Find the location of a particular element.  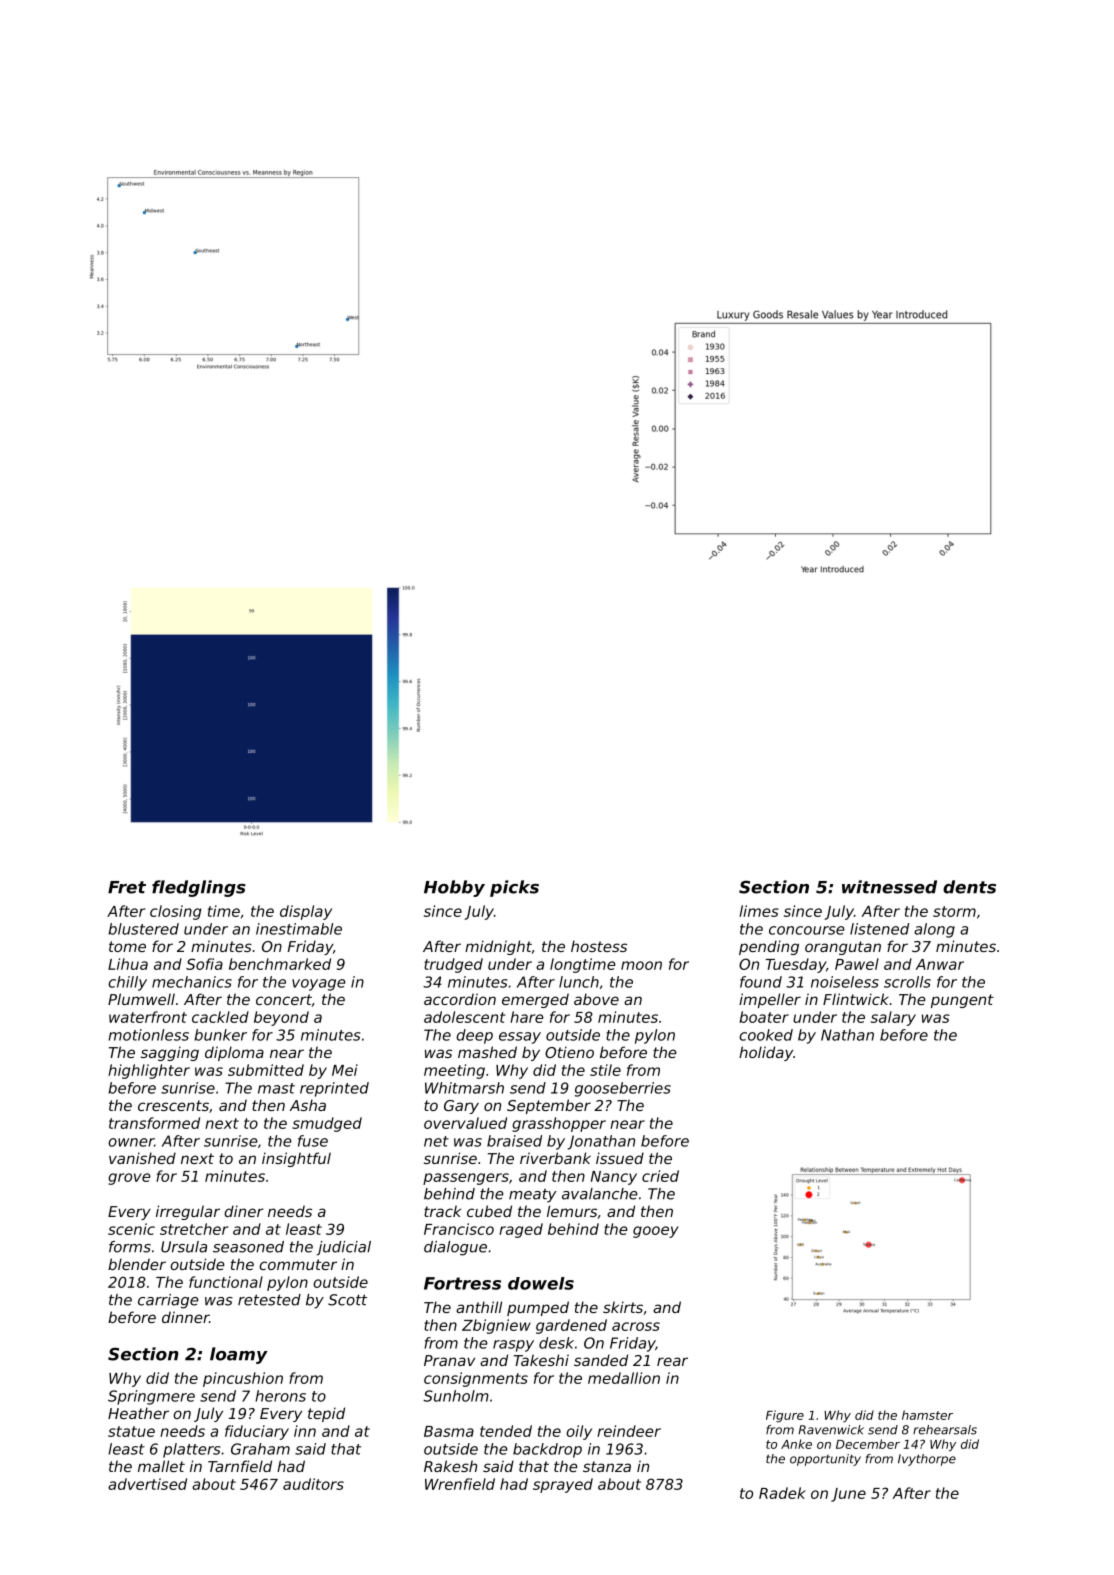

display is located at coordinates (306, 912).
